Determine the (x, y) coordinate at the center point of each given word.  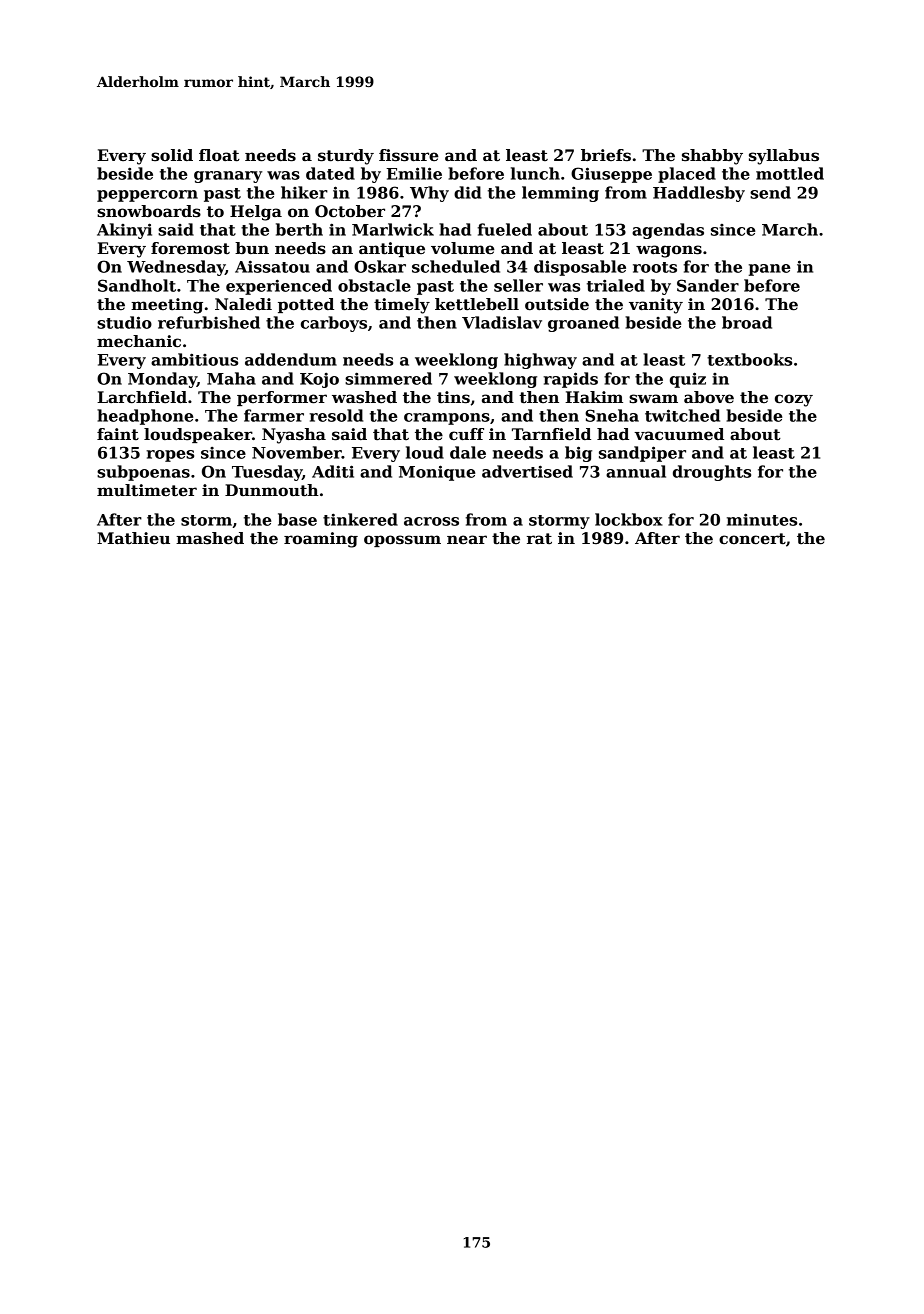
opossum (402, 541)
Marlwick (393, 229)
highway (540, 361)
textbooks (749, 359)
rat (539, 539)
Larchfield (142, 397)
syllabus (784, 157)
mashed (210, 538)
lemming (560, 194)
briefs (606, 155)
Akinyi (124, 231)
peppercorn (147, 196)
